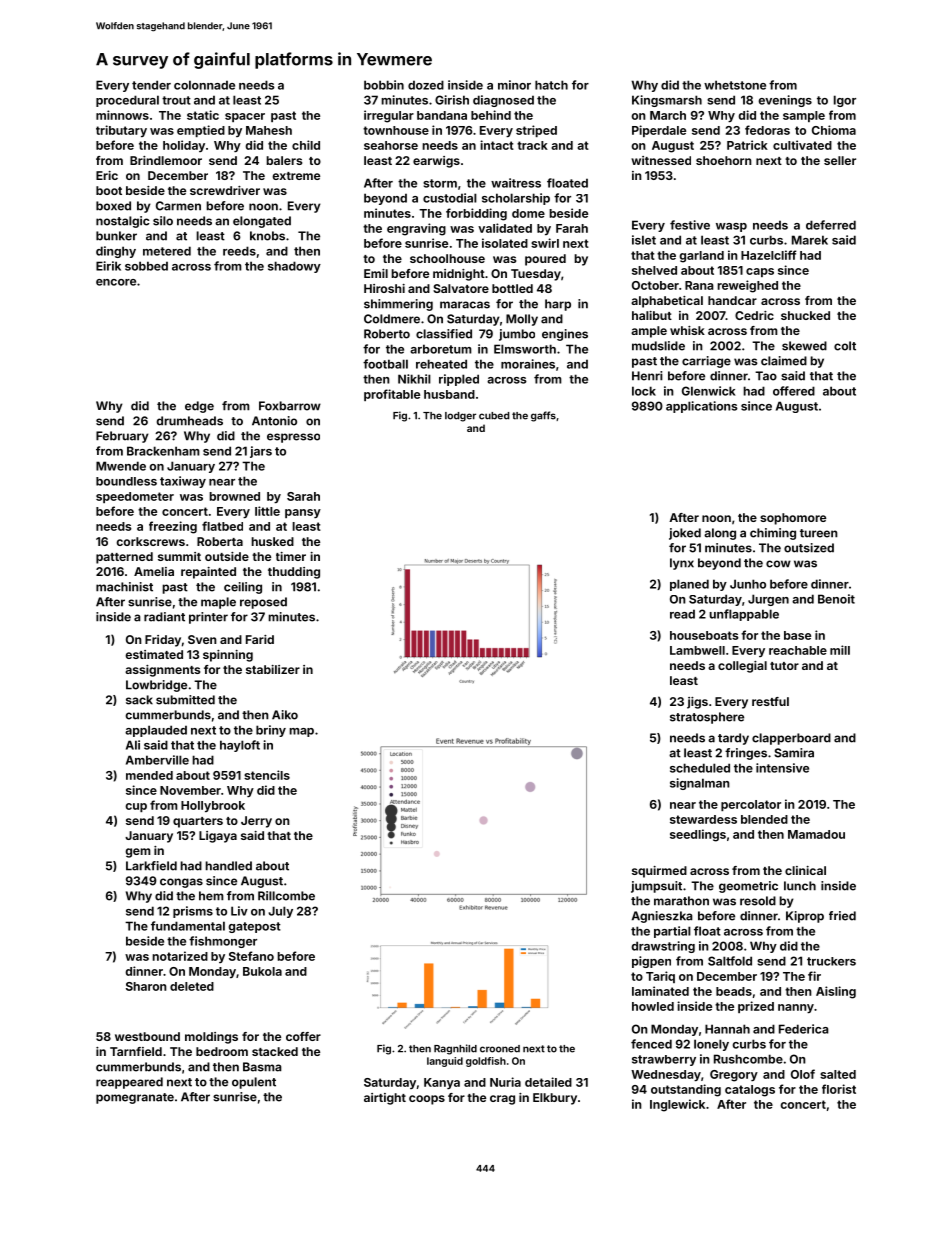  What do you see at coordinates (228, 656) in the screenshot?
I see `spinning` at bounding box center [228, 656].
